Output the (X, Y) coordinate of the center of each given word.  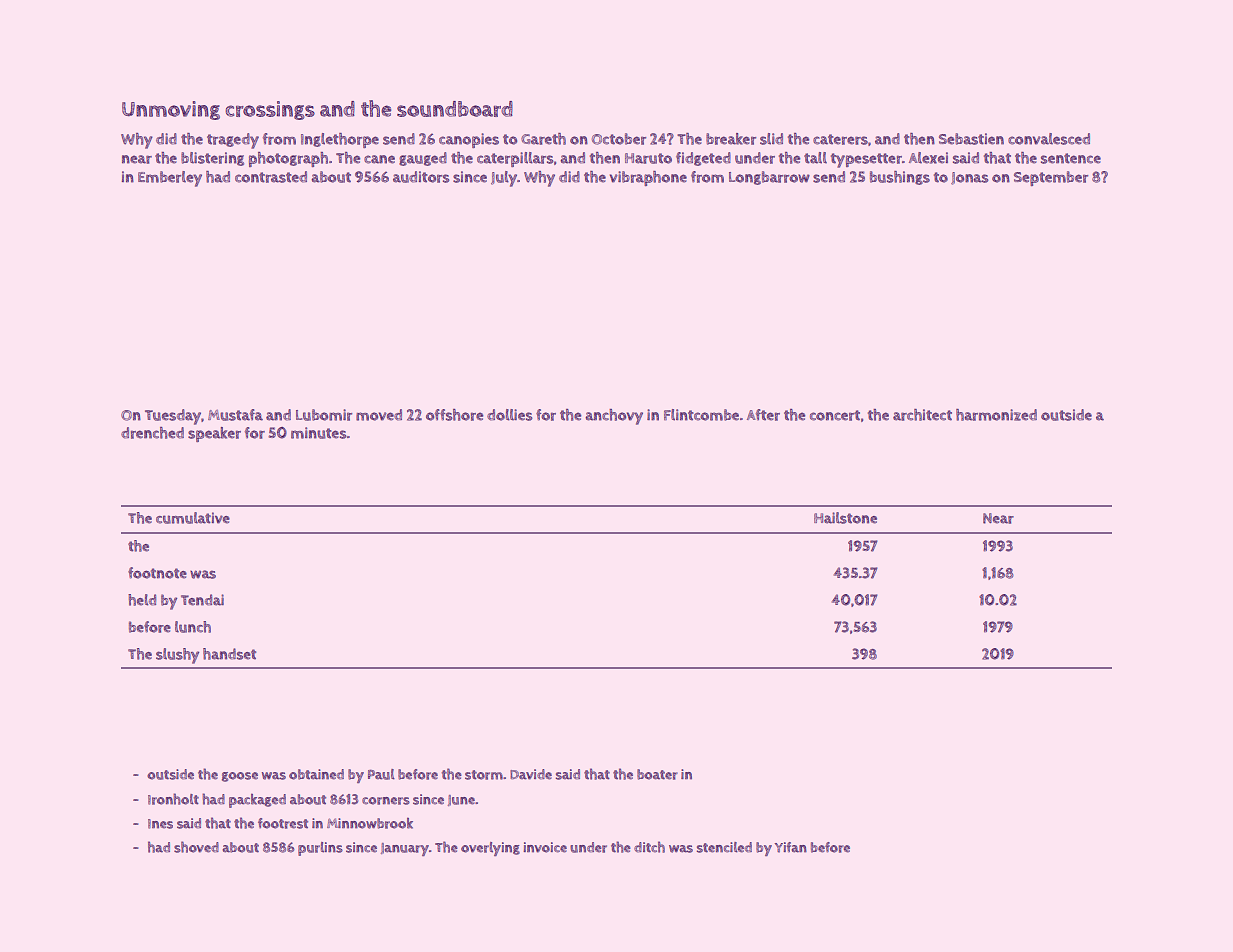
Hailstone (845, 518)
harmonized (996, 415)
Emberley (170, 179)
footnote (157, 573)
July (504, 179)
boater (657, 774)
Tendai (202, 600)
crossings (270, 110)
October (619, 139)
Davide (531, 774)
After (763, 415)
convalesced (1049, 139)
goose (240, 777)
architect (922, 415)
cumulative (193, 518)
